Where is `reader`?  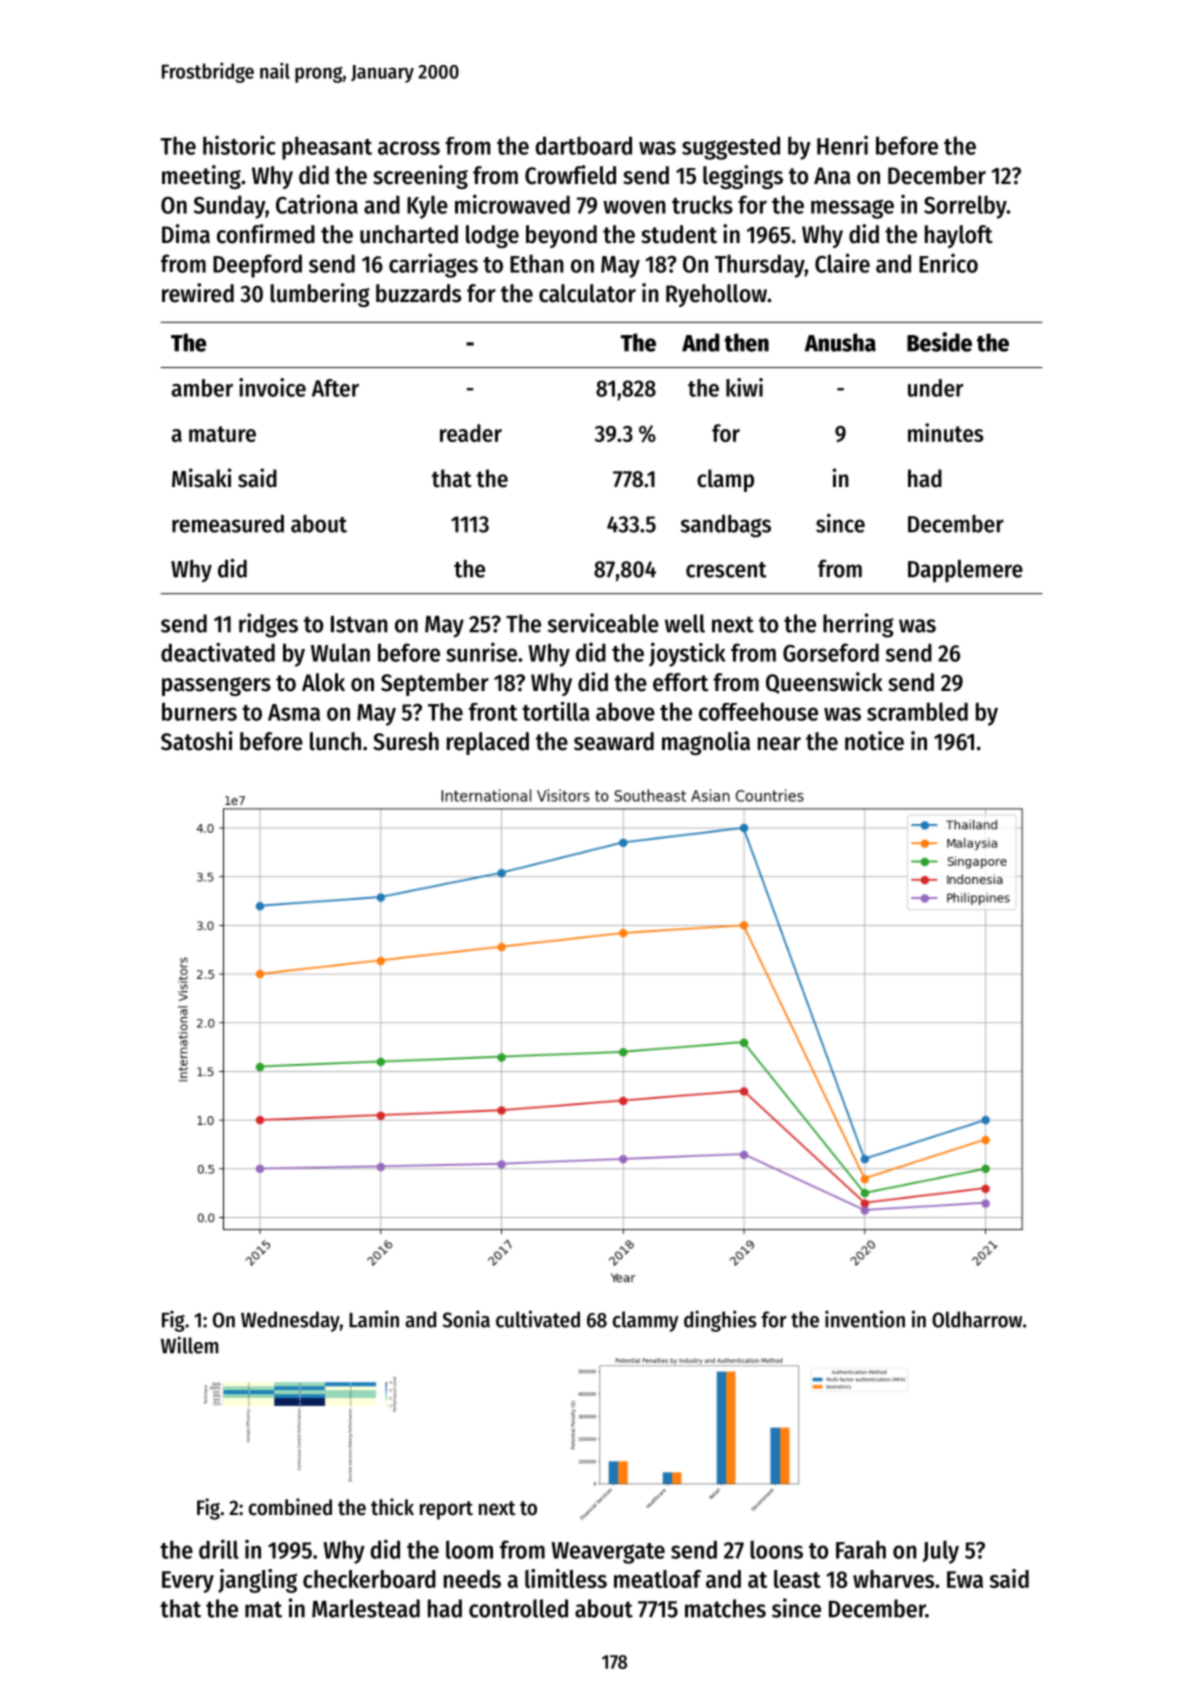 reader is located at coordinates (471, 433).
